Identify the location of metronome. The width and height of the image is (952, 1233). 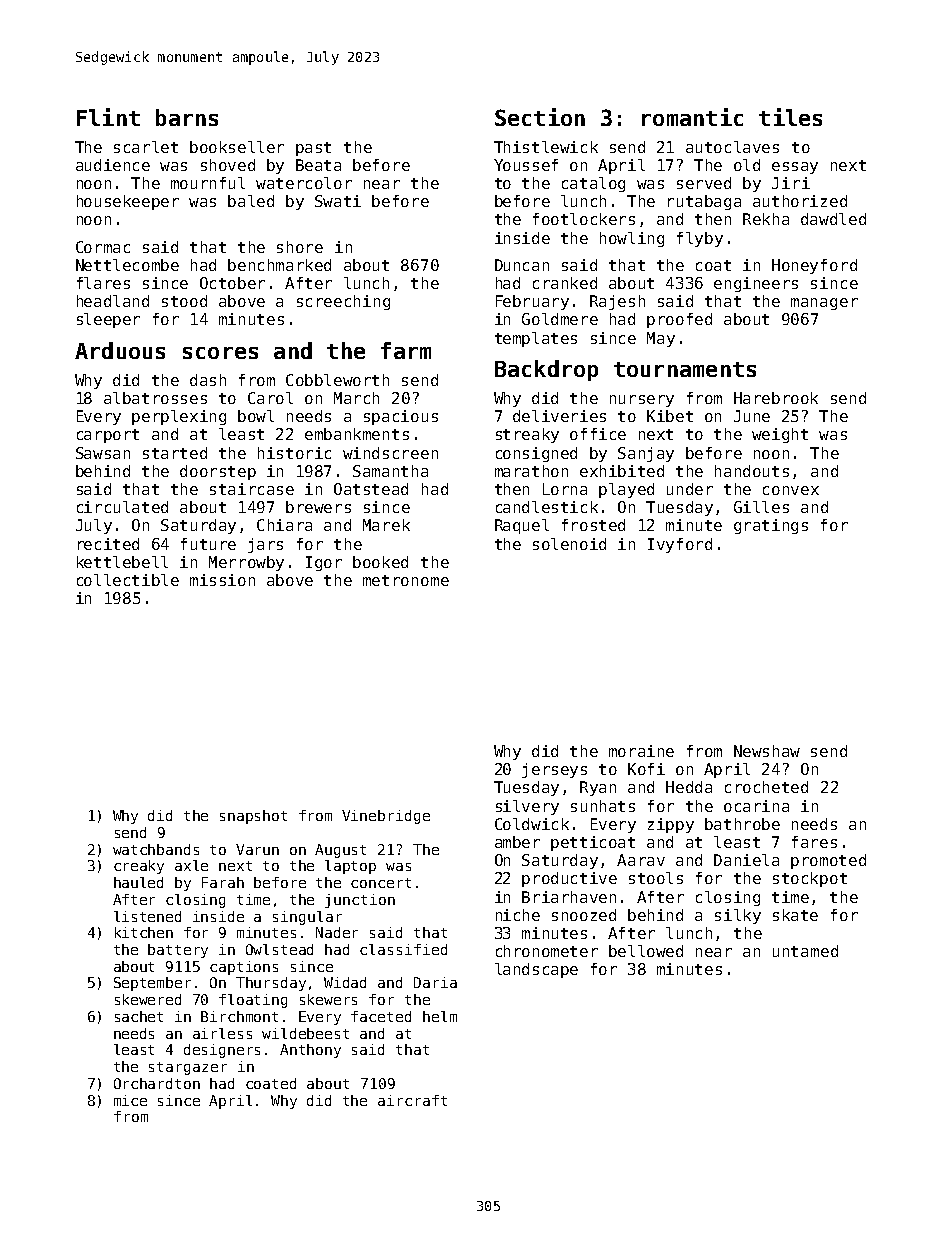
(406, 580).
